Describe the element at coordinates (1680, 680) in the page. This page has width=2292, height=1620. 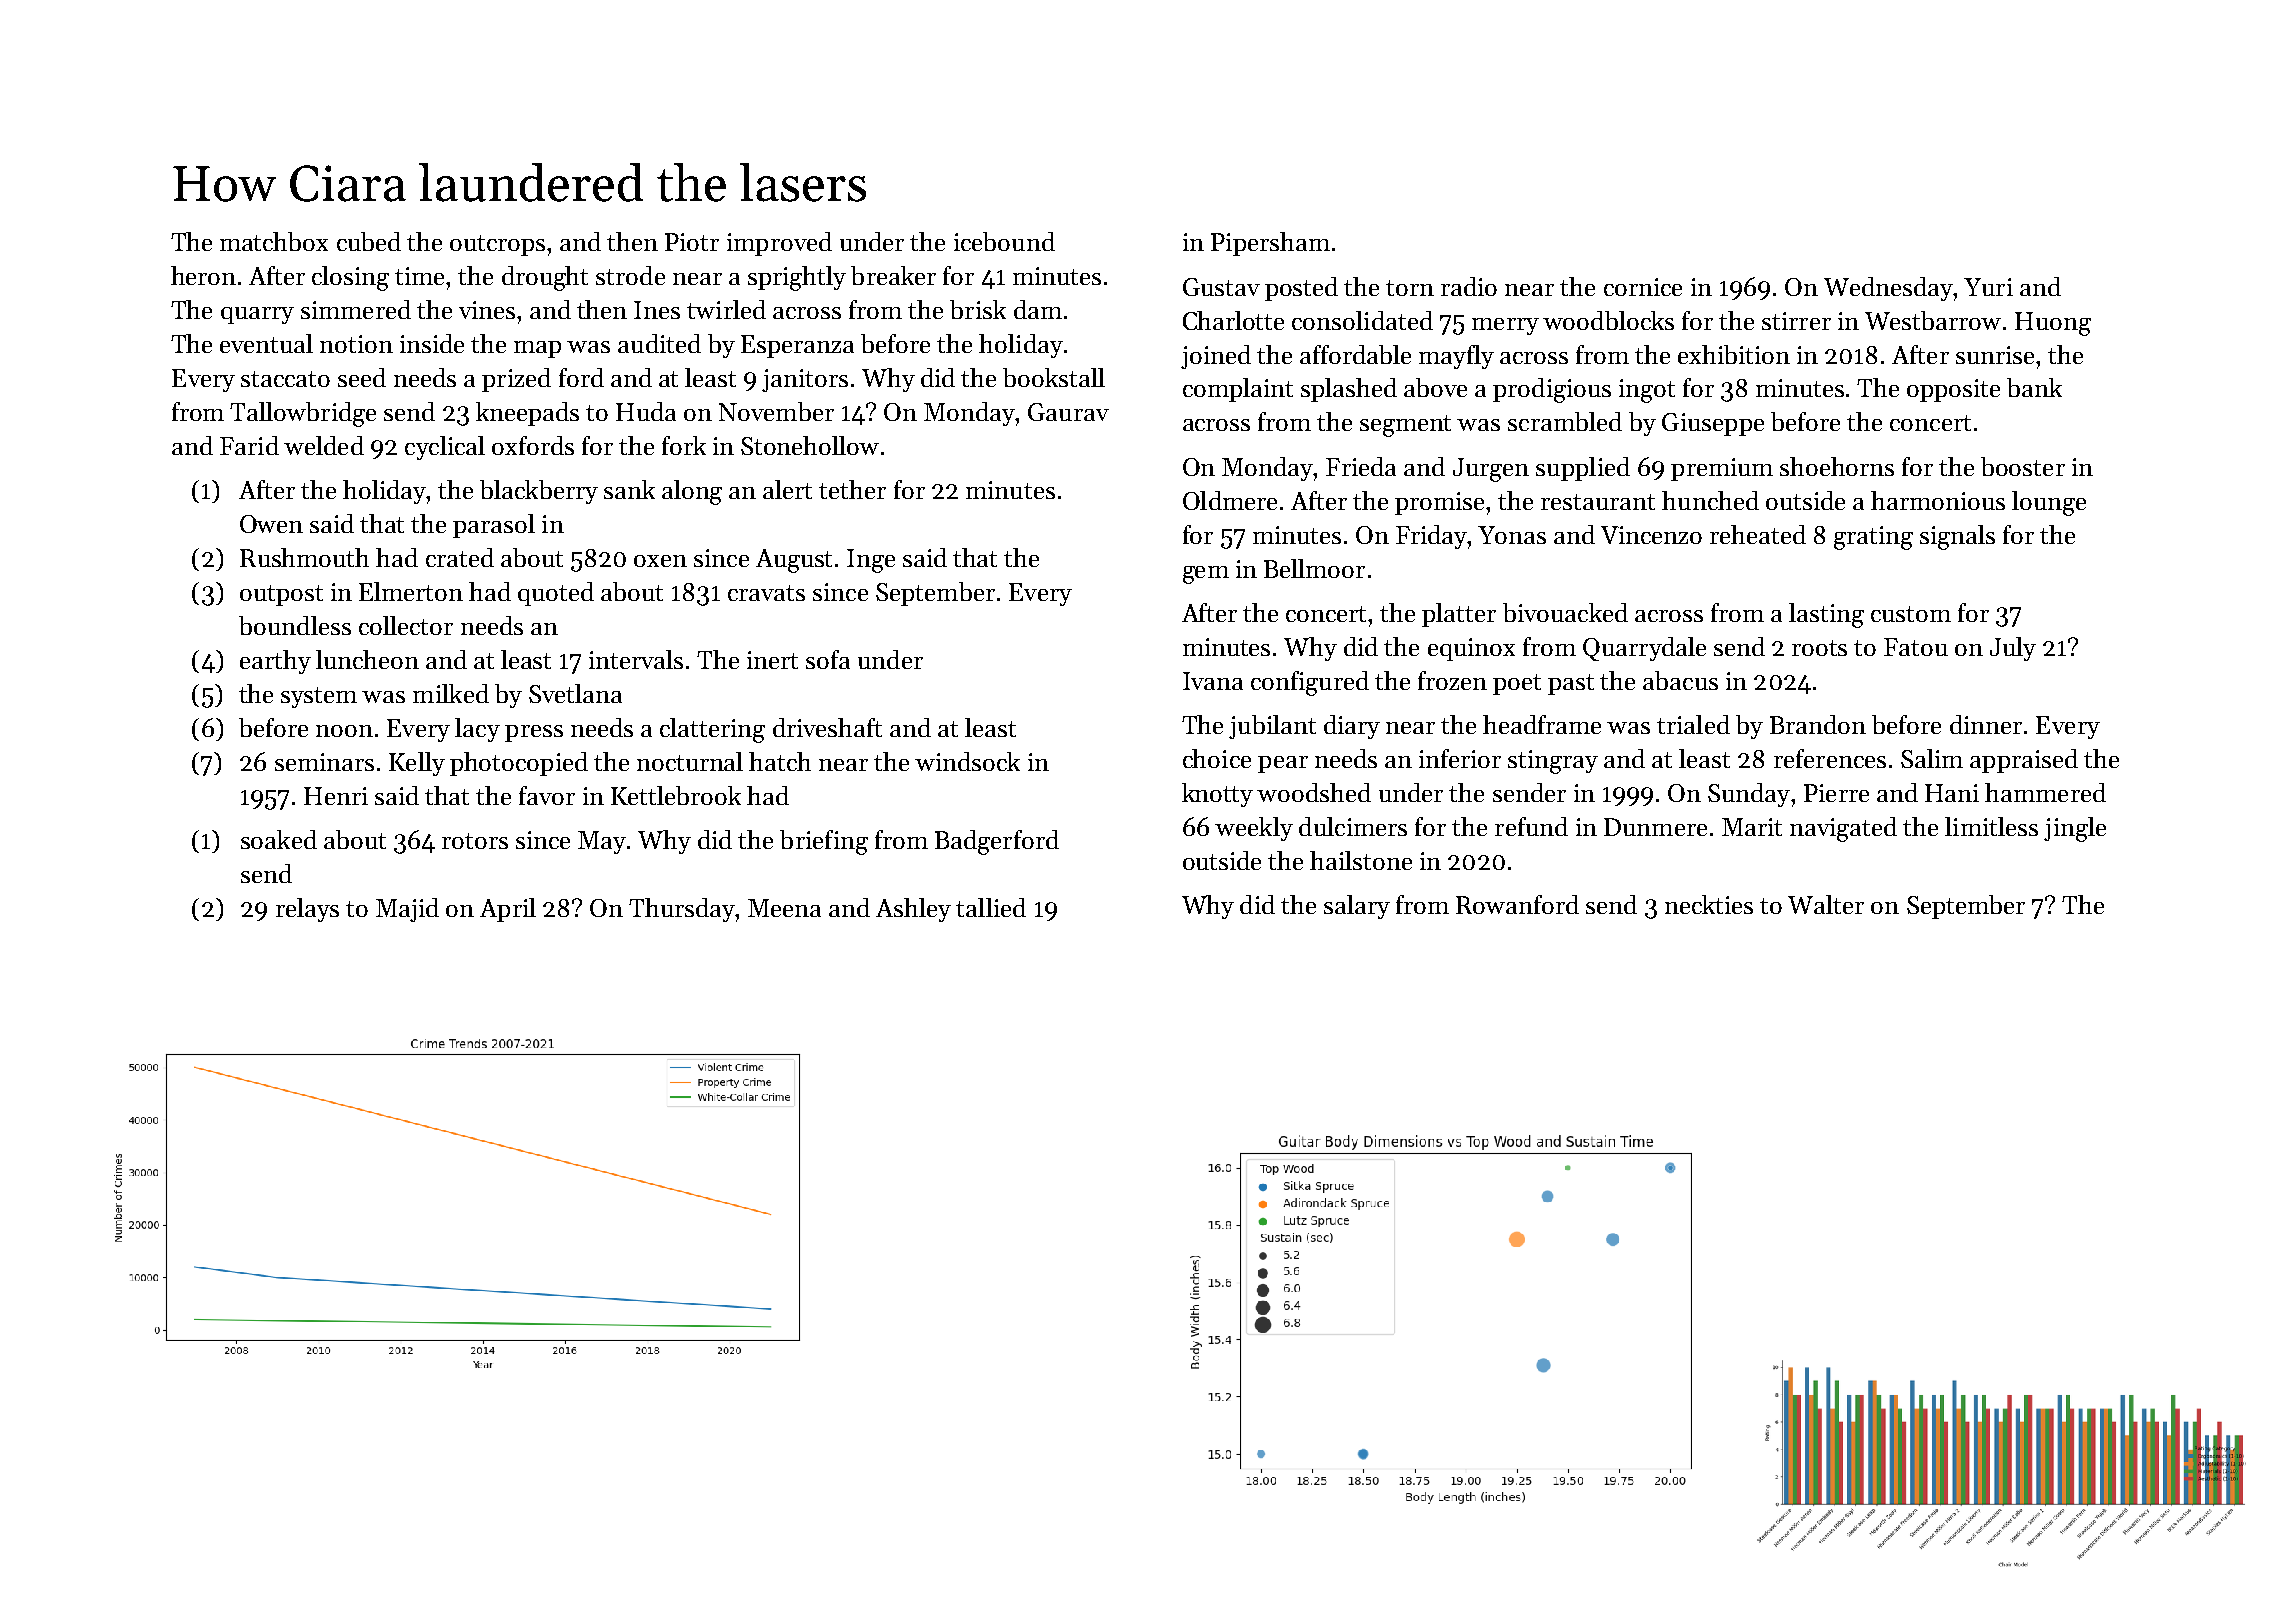
I see `abacus` at that location.
